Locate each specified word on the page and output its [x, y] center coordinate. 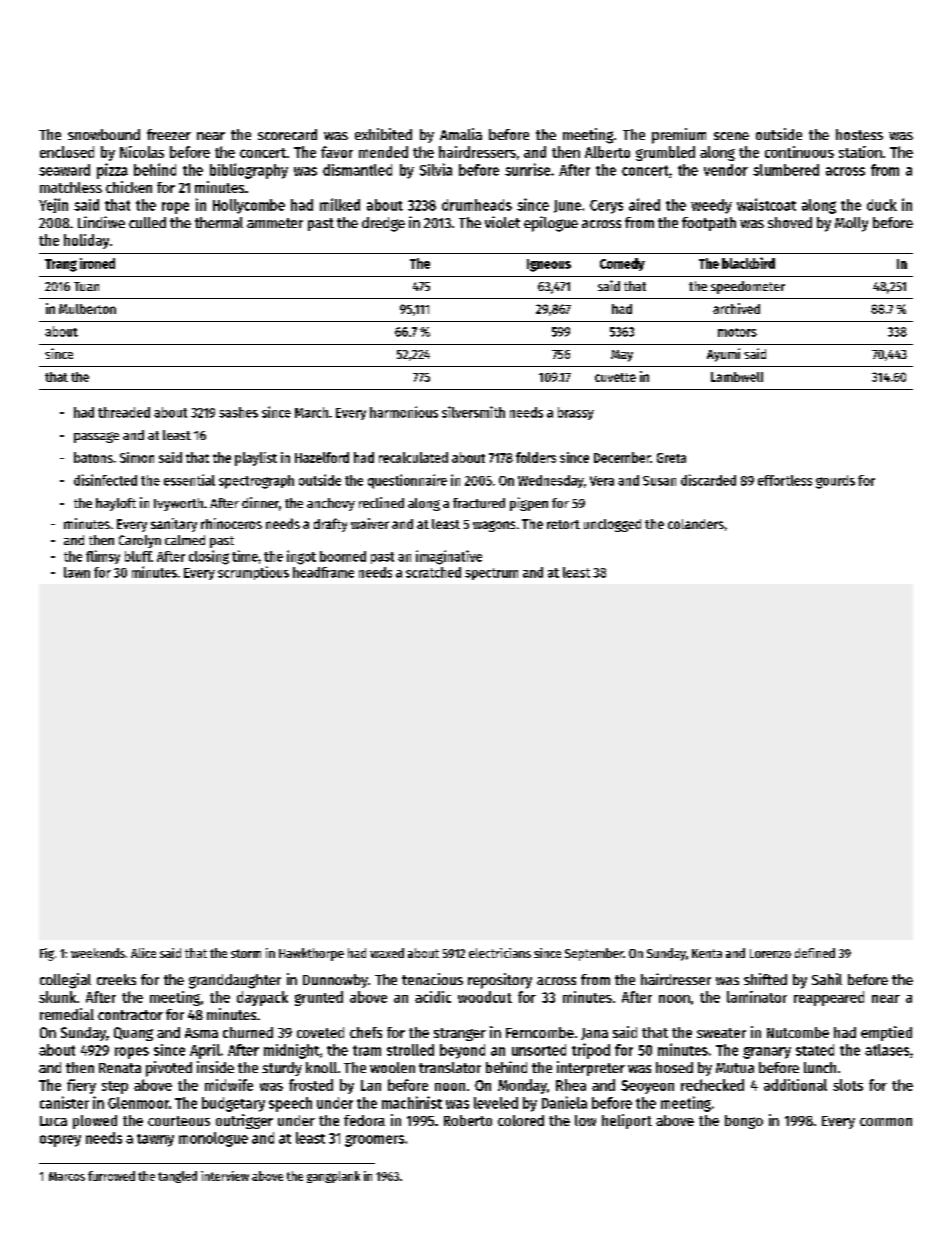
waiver [370, 523]
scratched [433, 572]
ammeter [275, 223]
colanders [696, 524]
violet [502, 222]
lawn [77, 572]
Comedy [622, 264]
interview [225, 1176]
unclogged [612, 525]
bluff [138, 556]
